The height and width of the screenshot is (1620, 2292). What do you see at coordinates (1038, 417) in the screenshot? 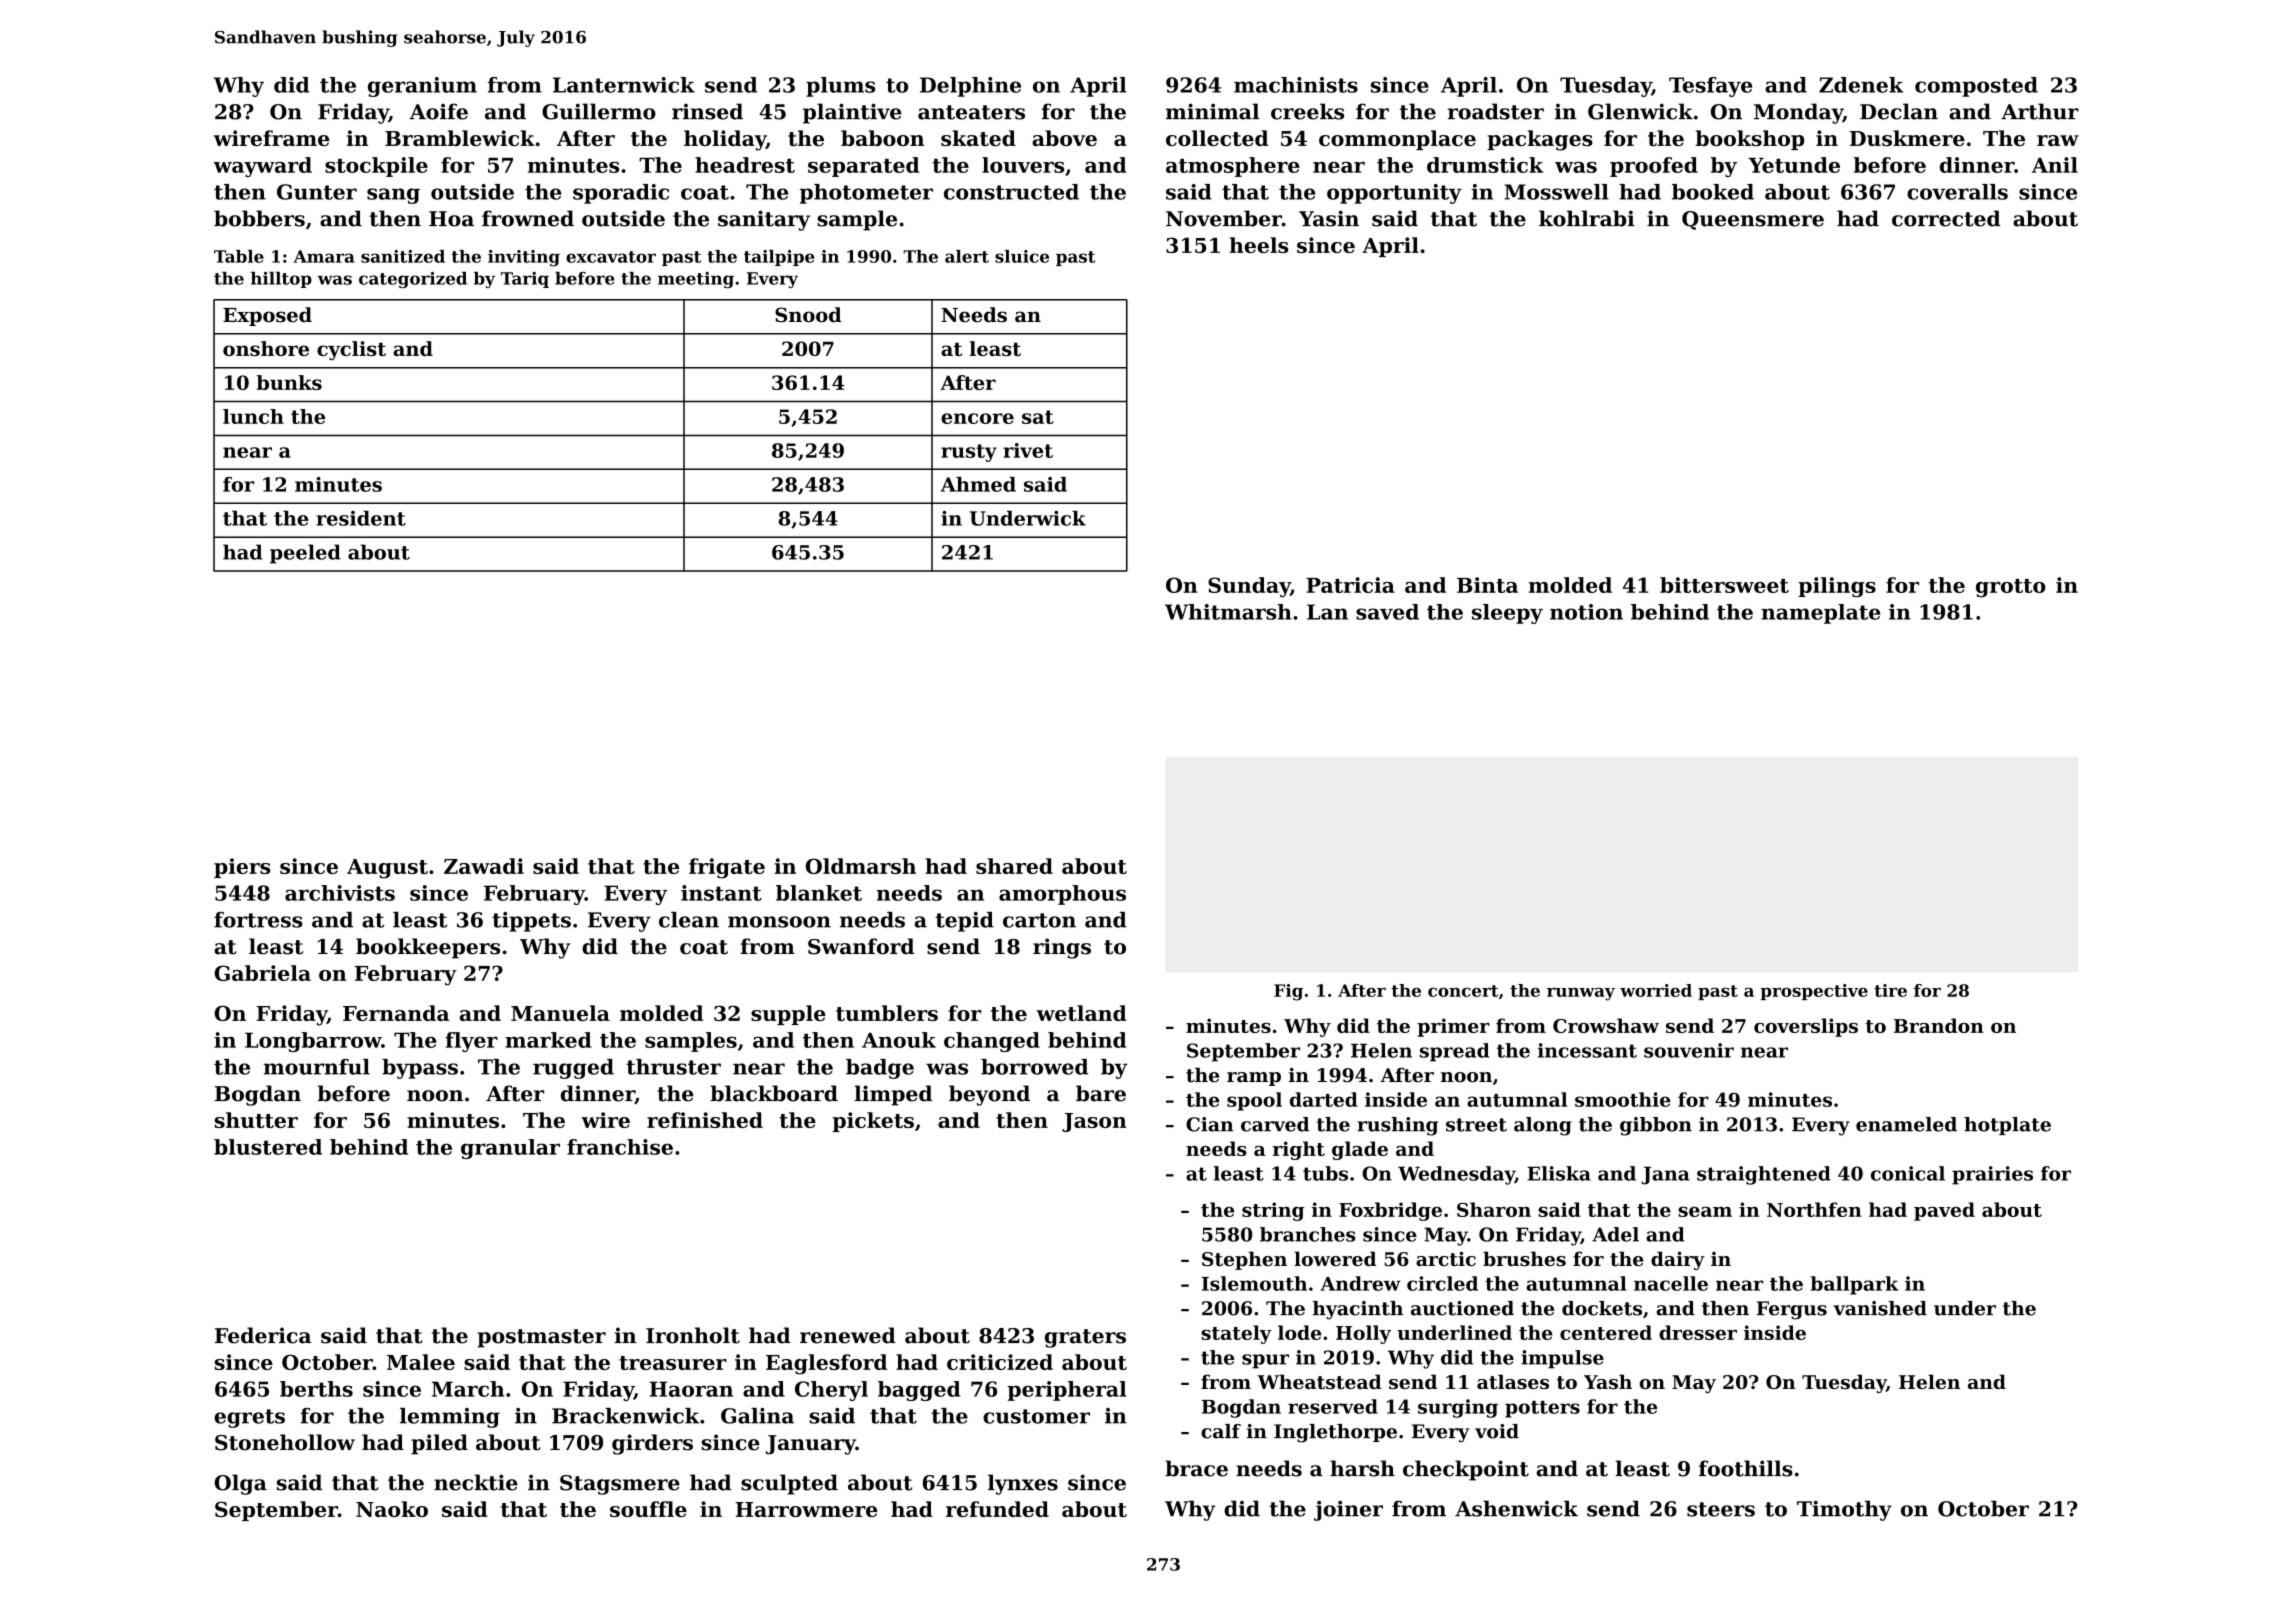
I see `sat` at bounding box center [1038, 417].
